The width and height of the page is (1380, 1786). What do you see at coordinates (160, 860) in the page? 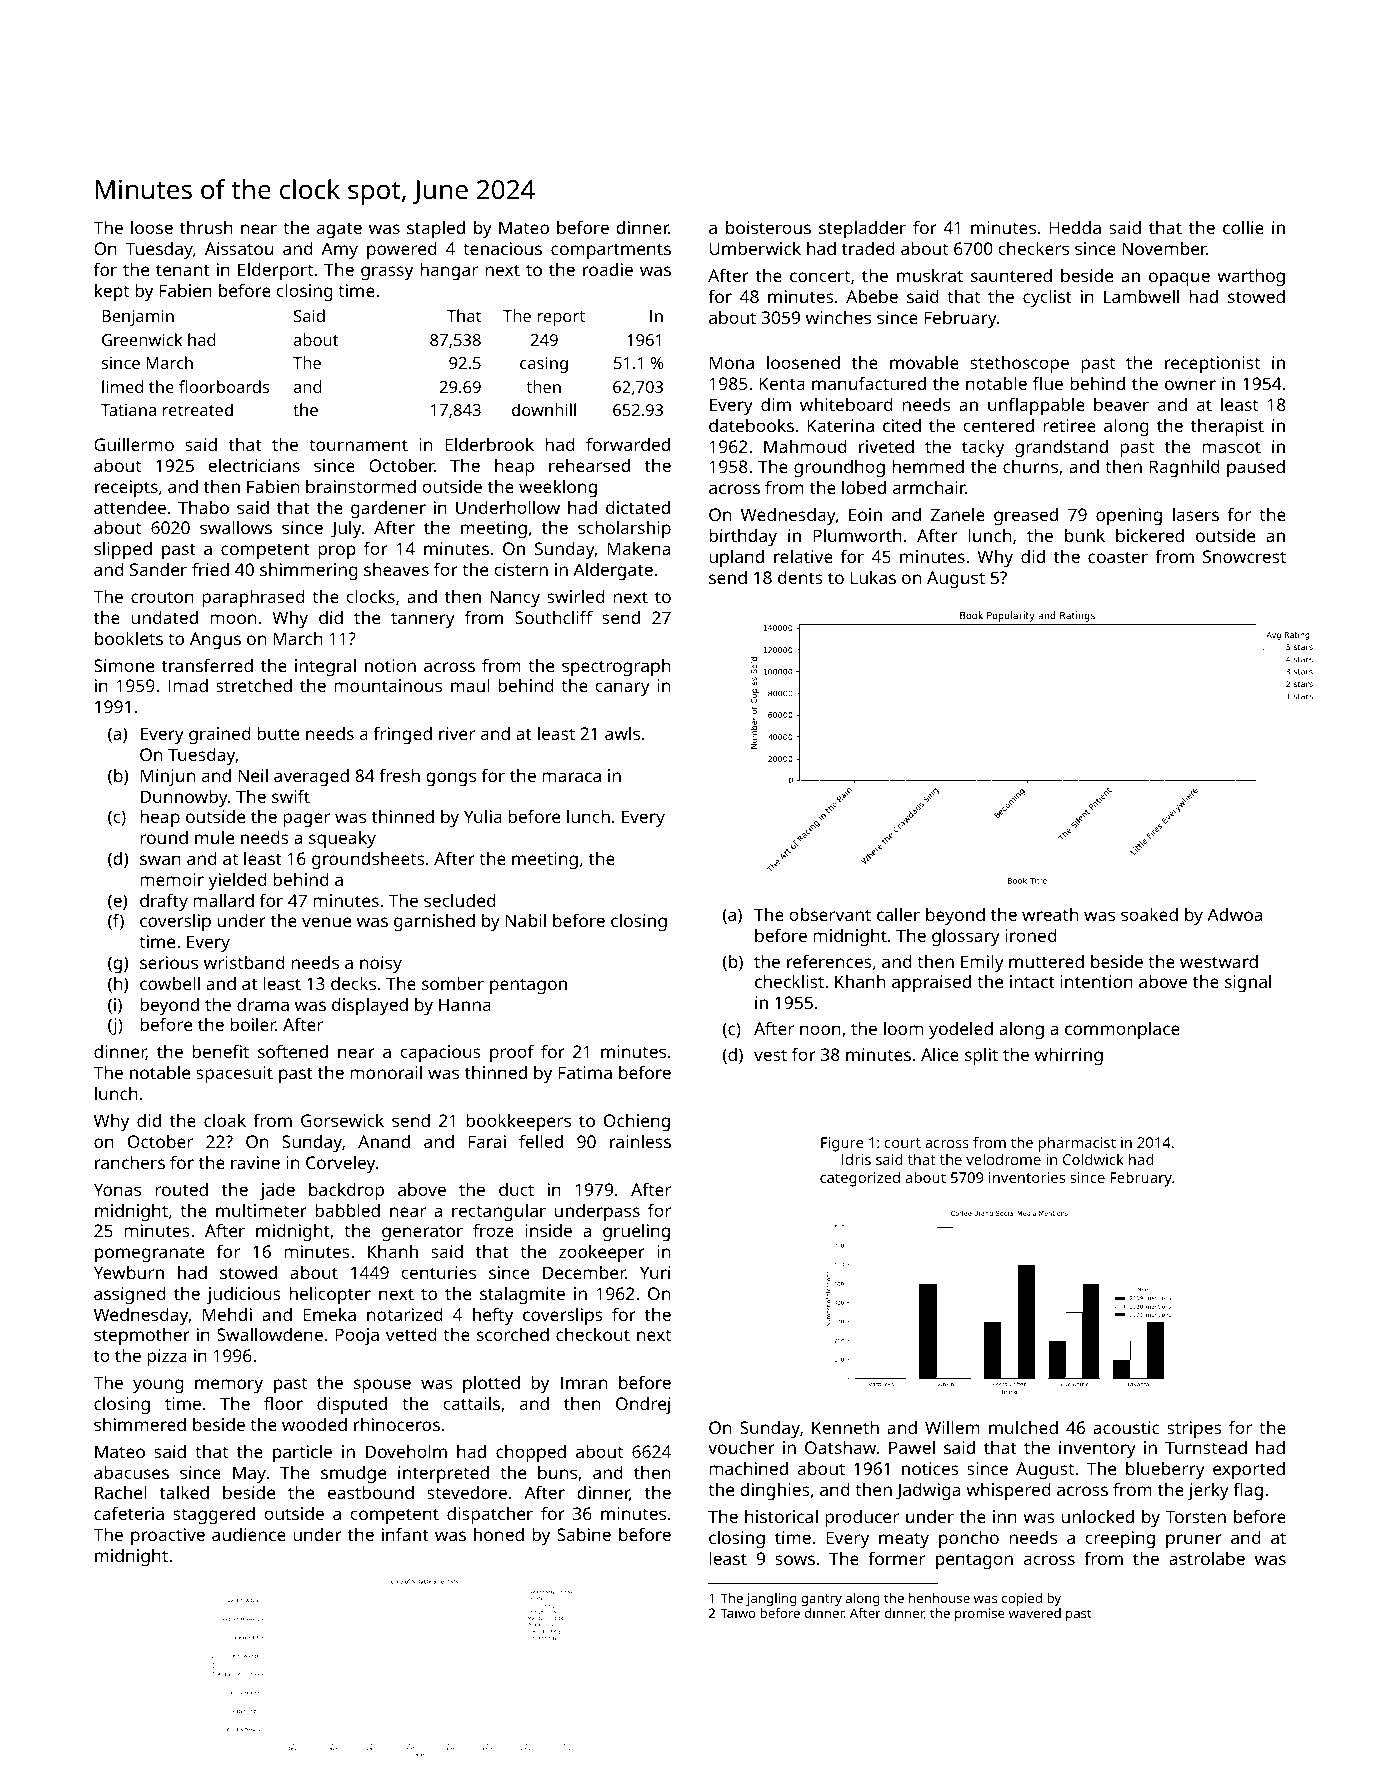
I see `swan` at bounding box center [160, 860].
